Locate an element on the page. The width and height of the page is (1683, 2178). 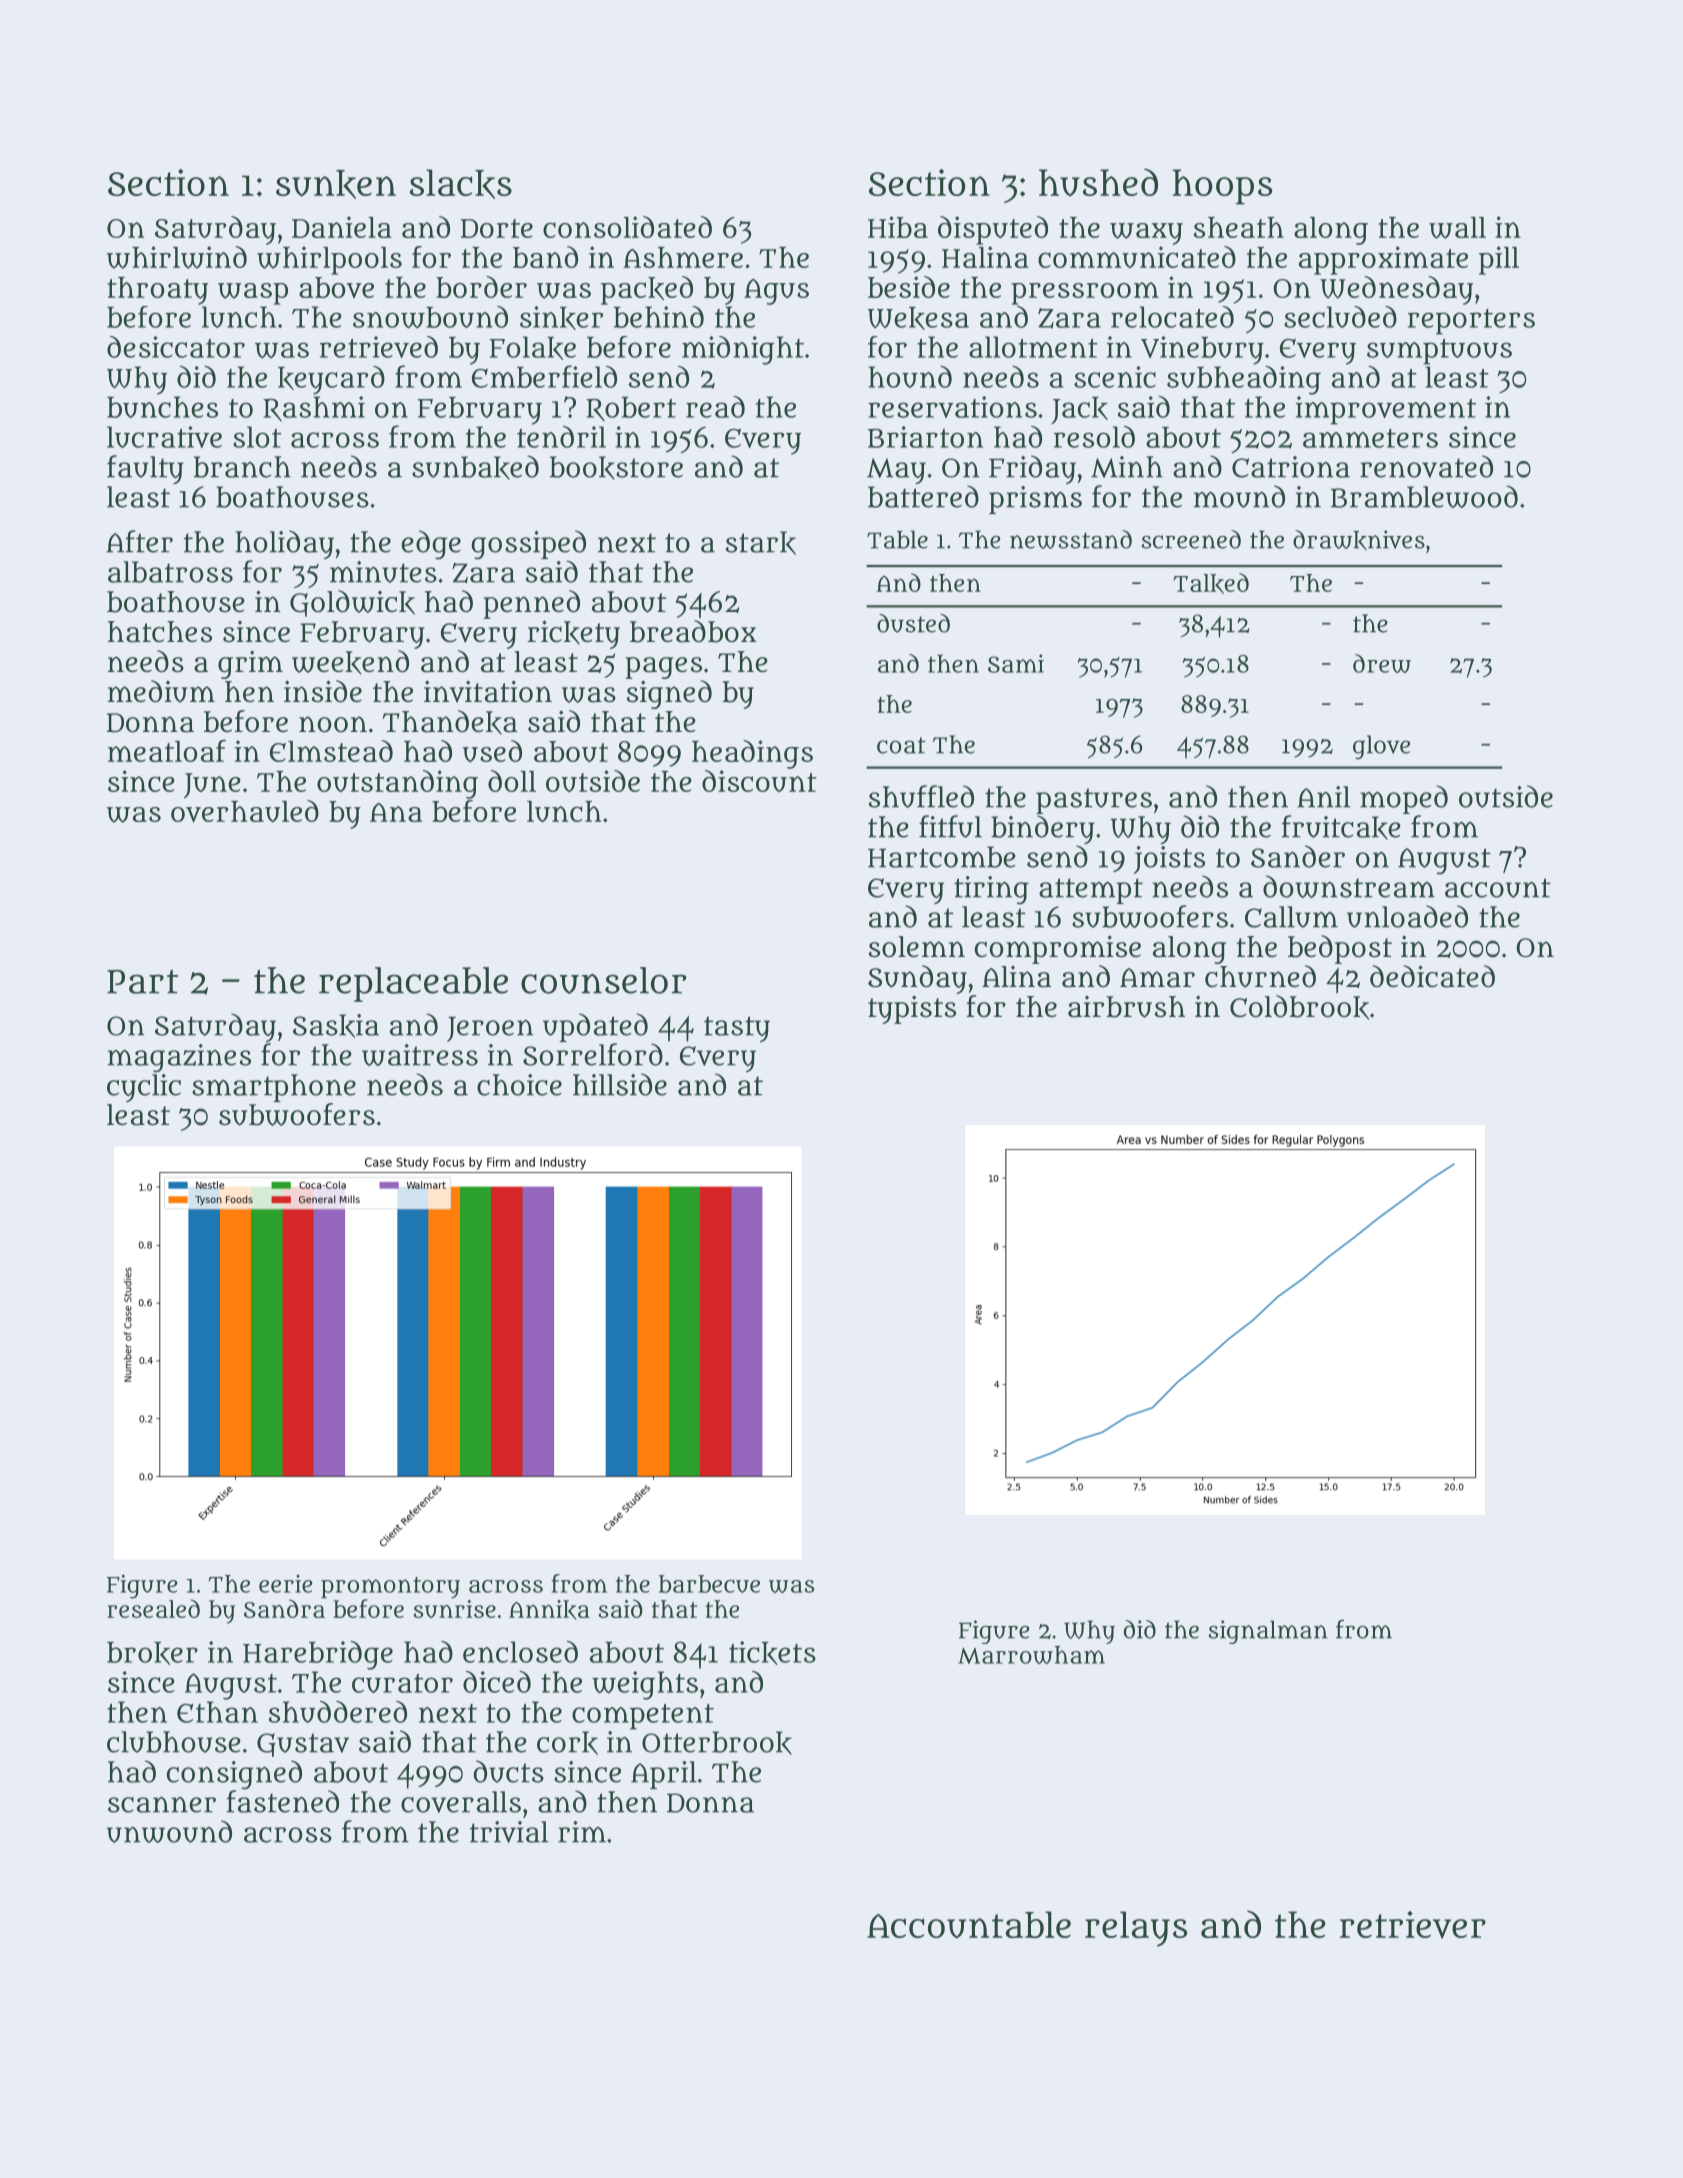
Wekesa is located at coordinates (918, 318).
